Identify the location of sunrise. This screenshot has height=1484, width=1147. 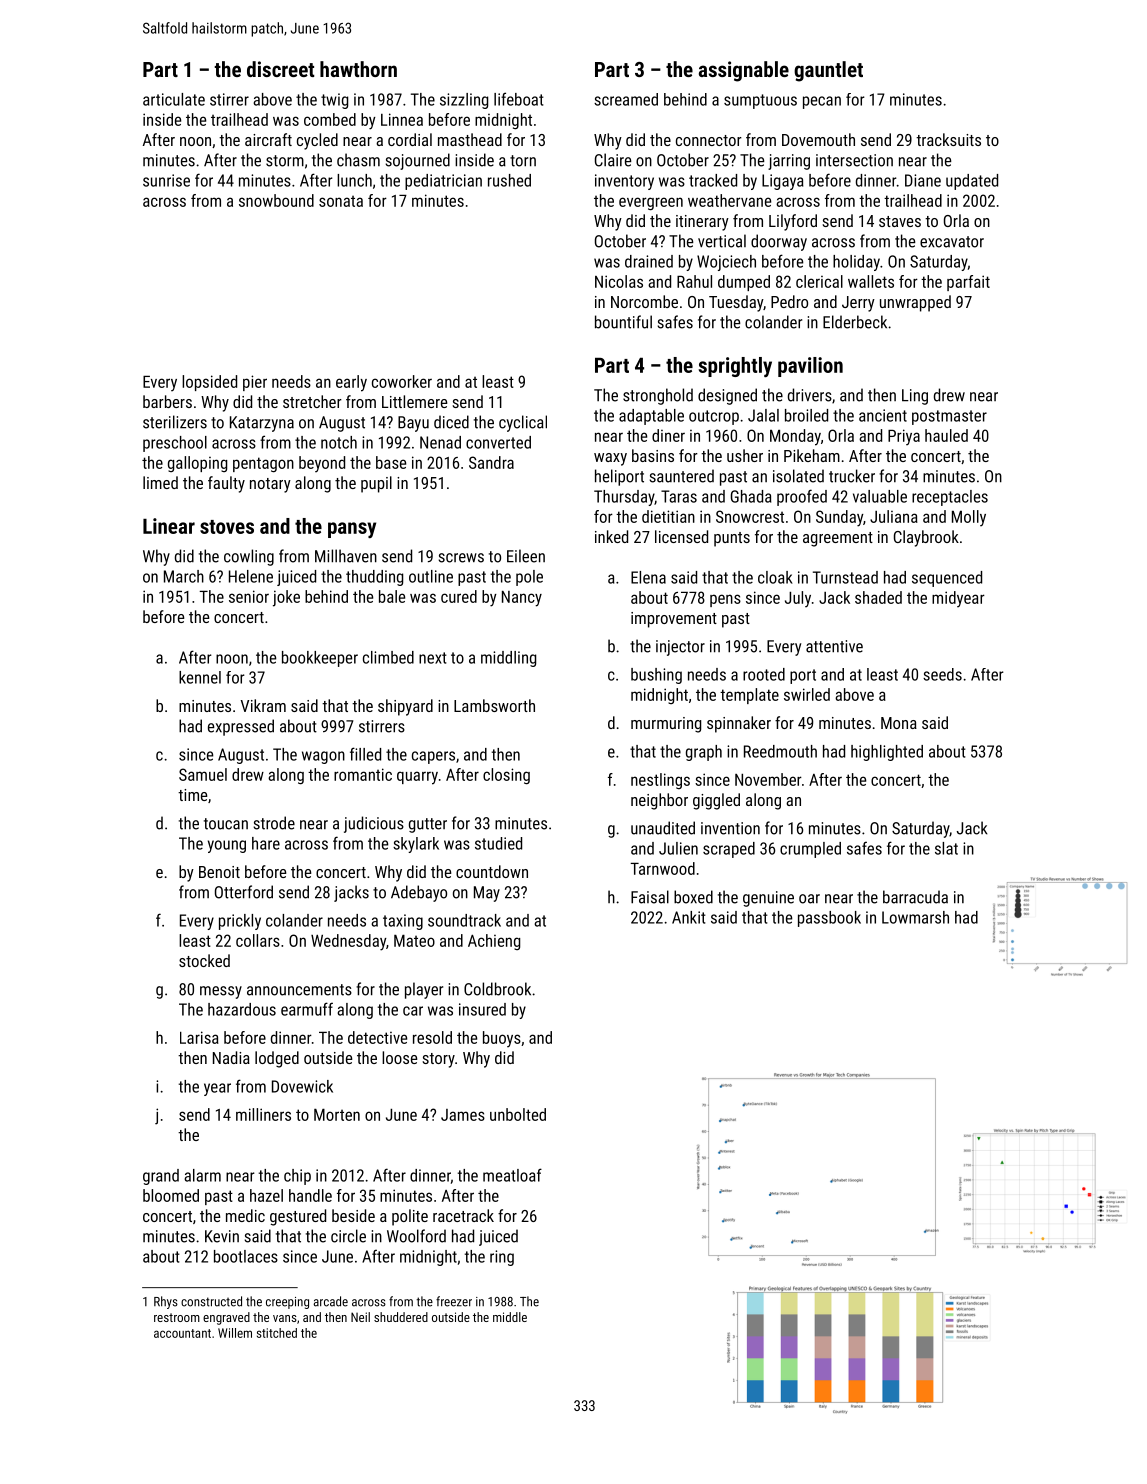
(166, 180).
